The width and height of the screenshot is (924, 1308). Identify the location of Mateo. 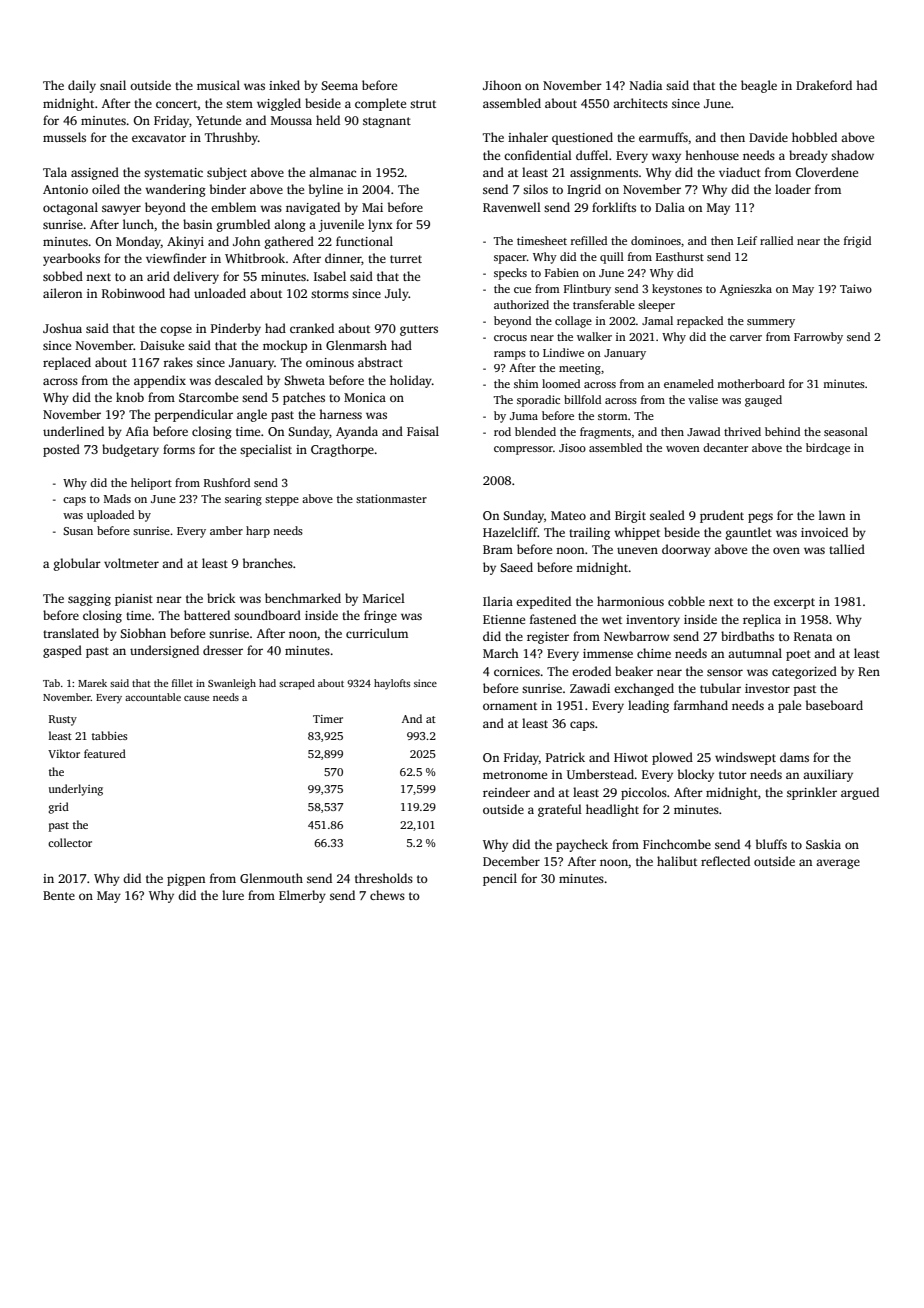
(568, 515).
